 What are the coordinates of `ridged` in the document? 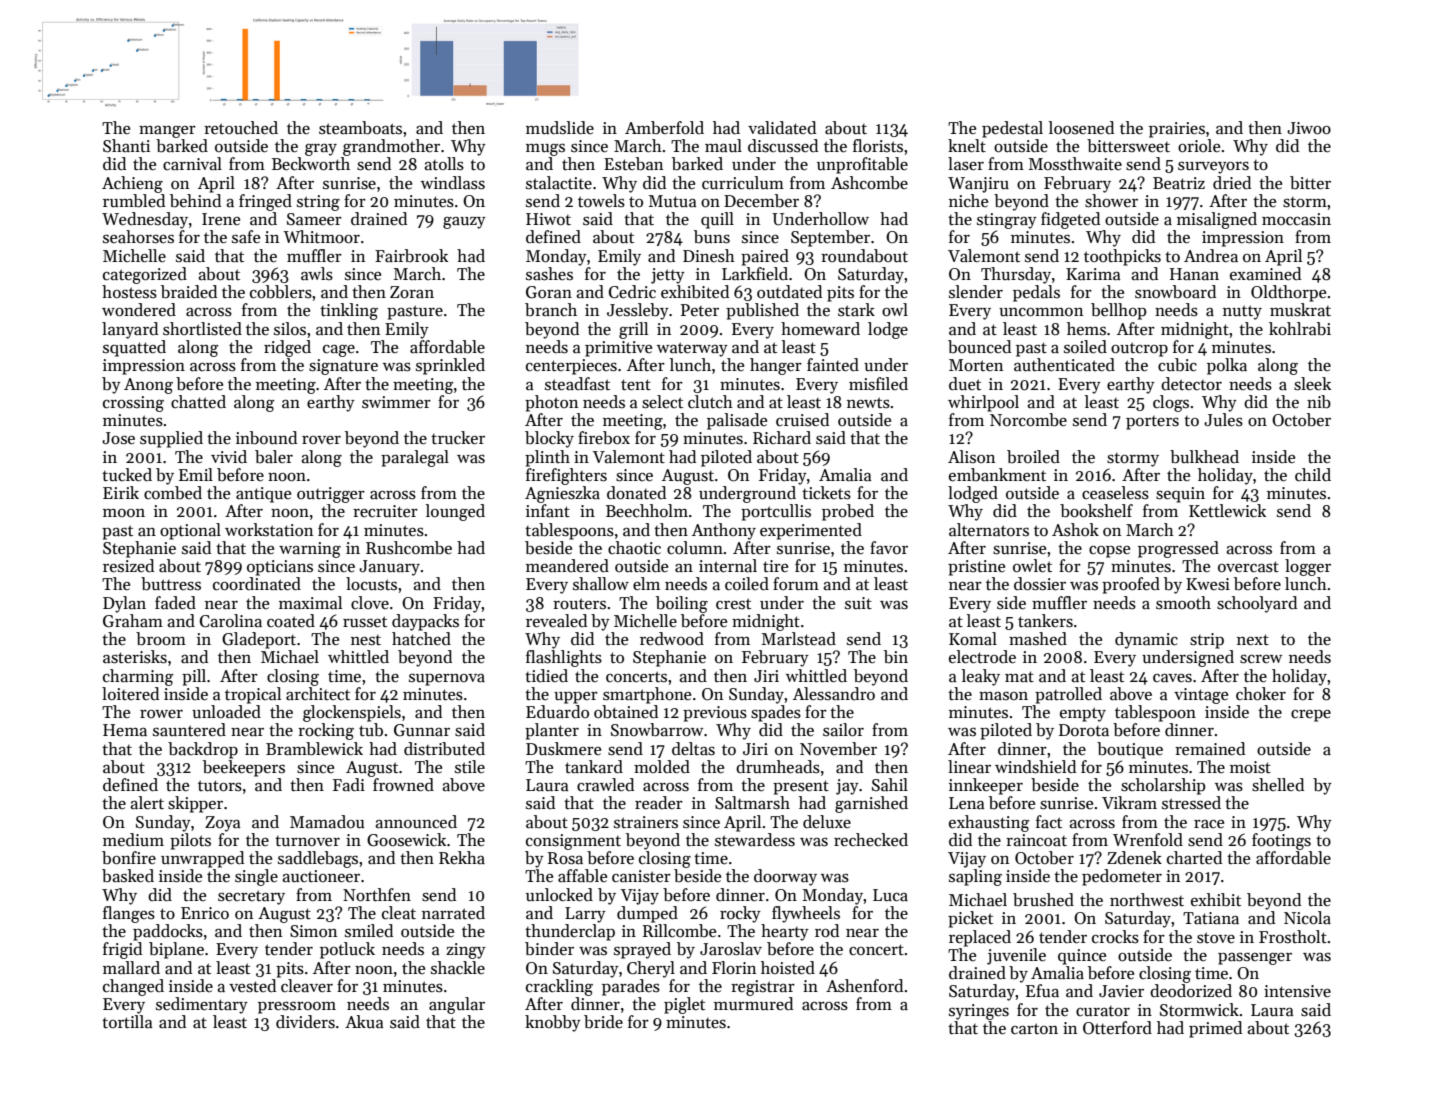 It's located at (287, 348).
